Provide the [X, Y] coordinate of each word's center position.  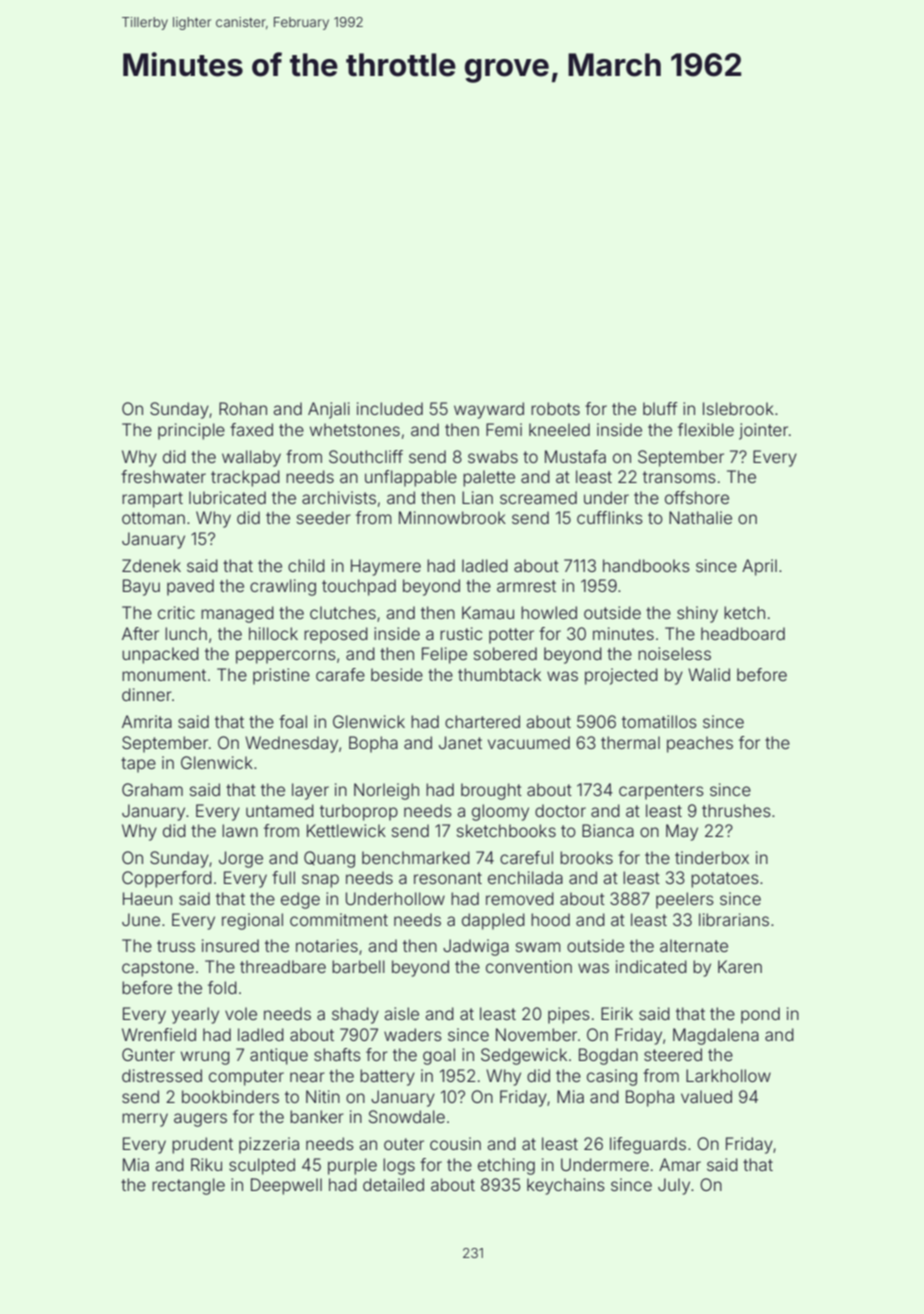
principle [191, 431]
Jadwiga [476, 947]
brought [491, 791]
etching [506, 1166]
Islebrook [738, 408]
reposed [336, 635]
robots [555, 408]
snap [320, 881]
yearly [195, 1015]
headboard [743, 633]
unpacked [160, 655]
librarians [734, 919]
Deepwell [286, 1186]
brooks [586, 857]
